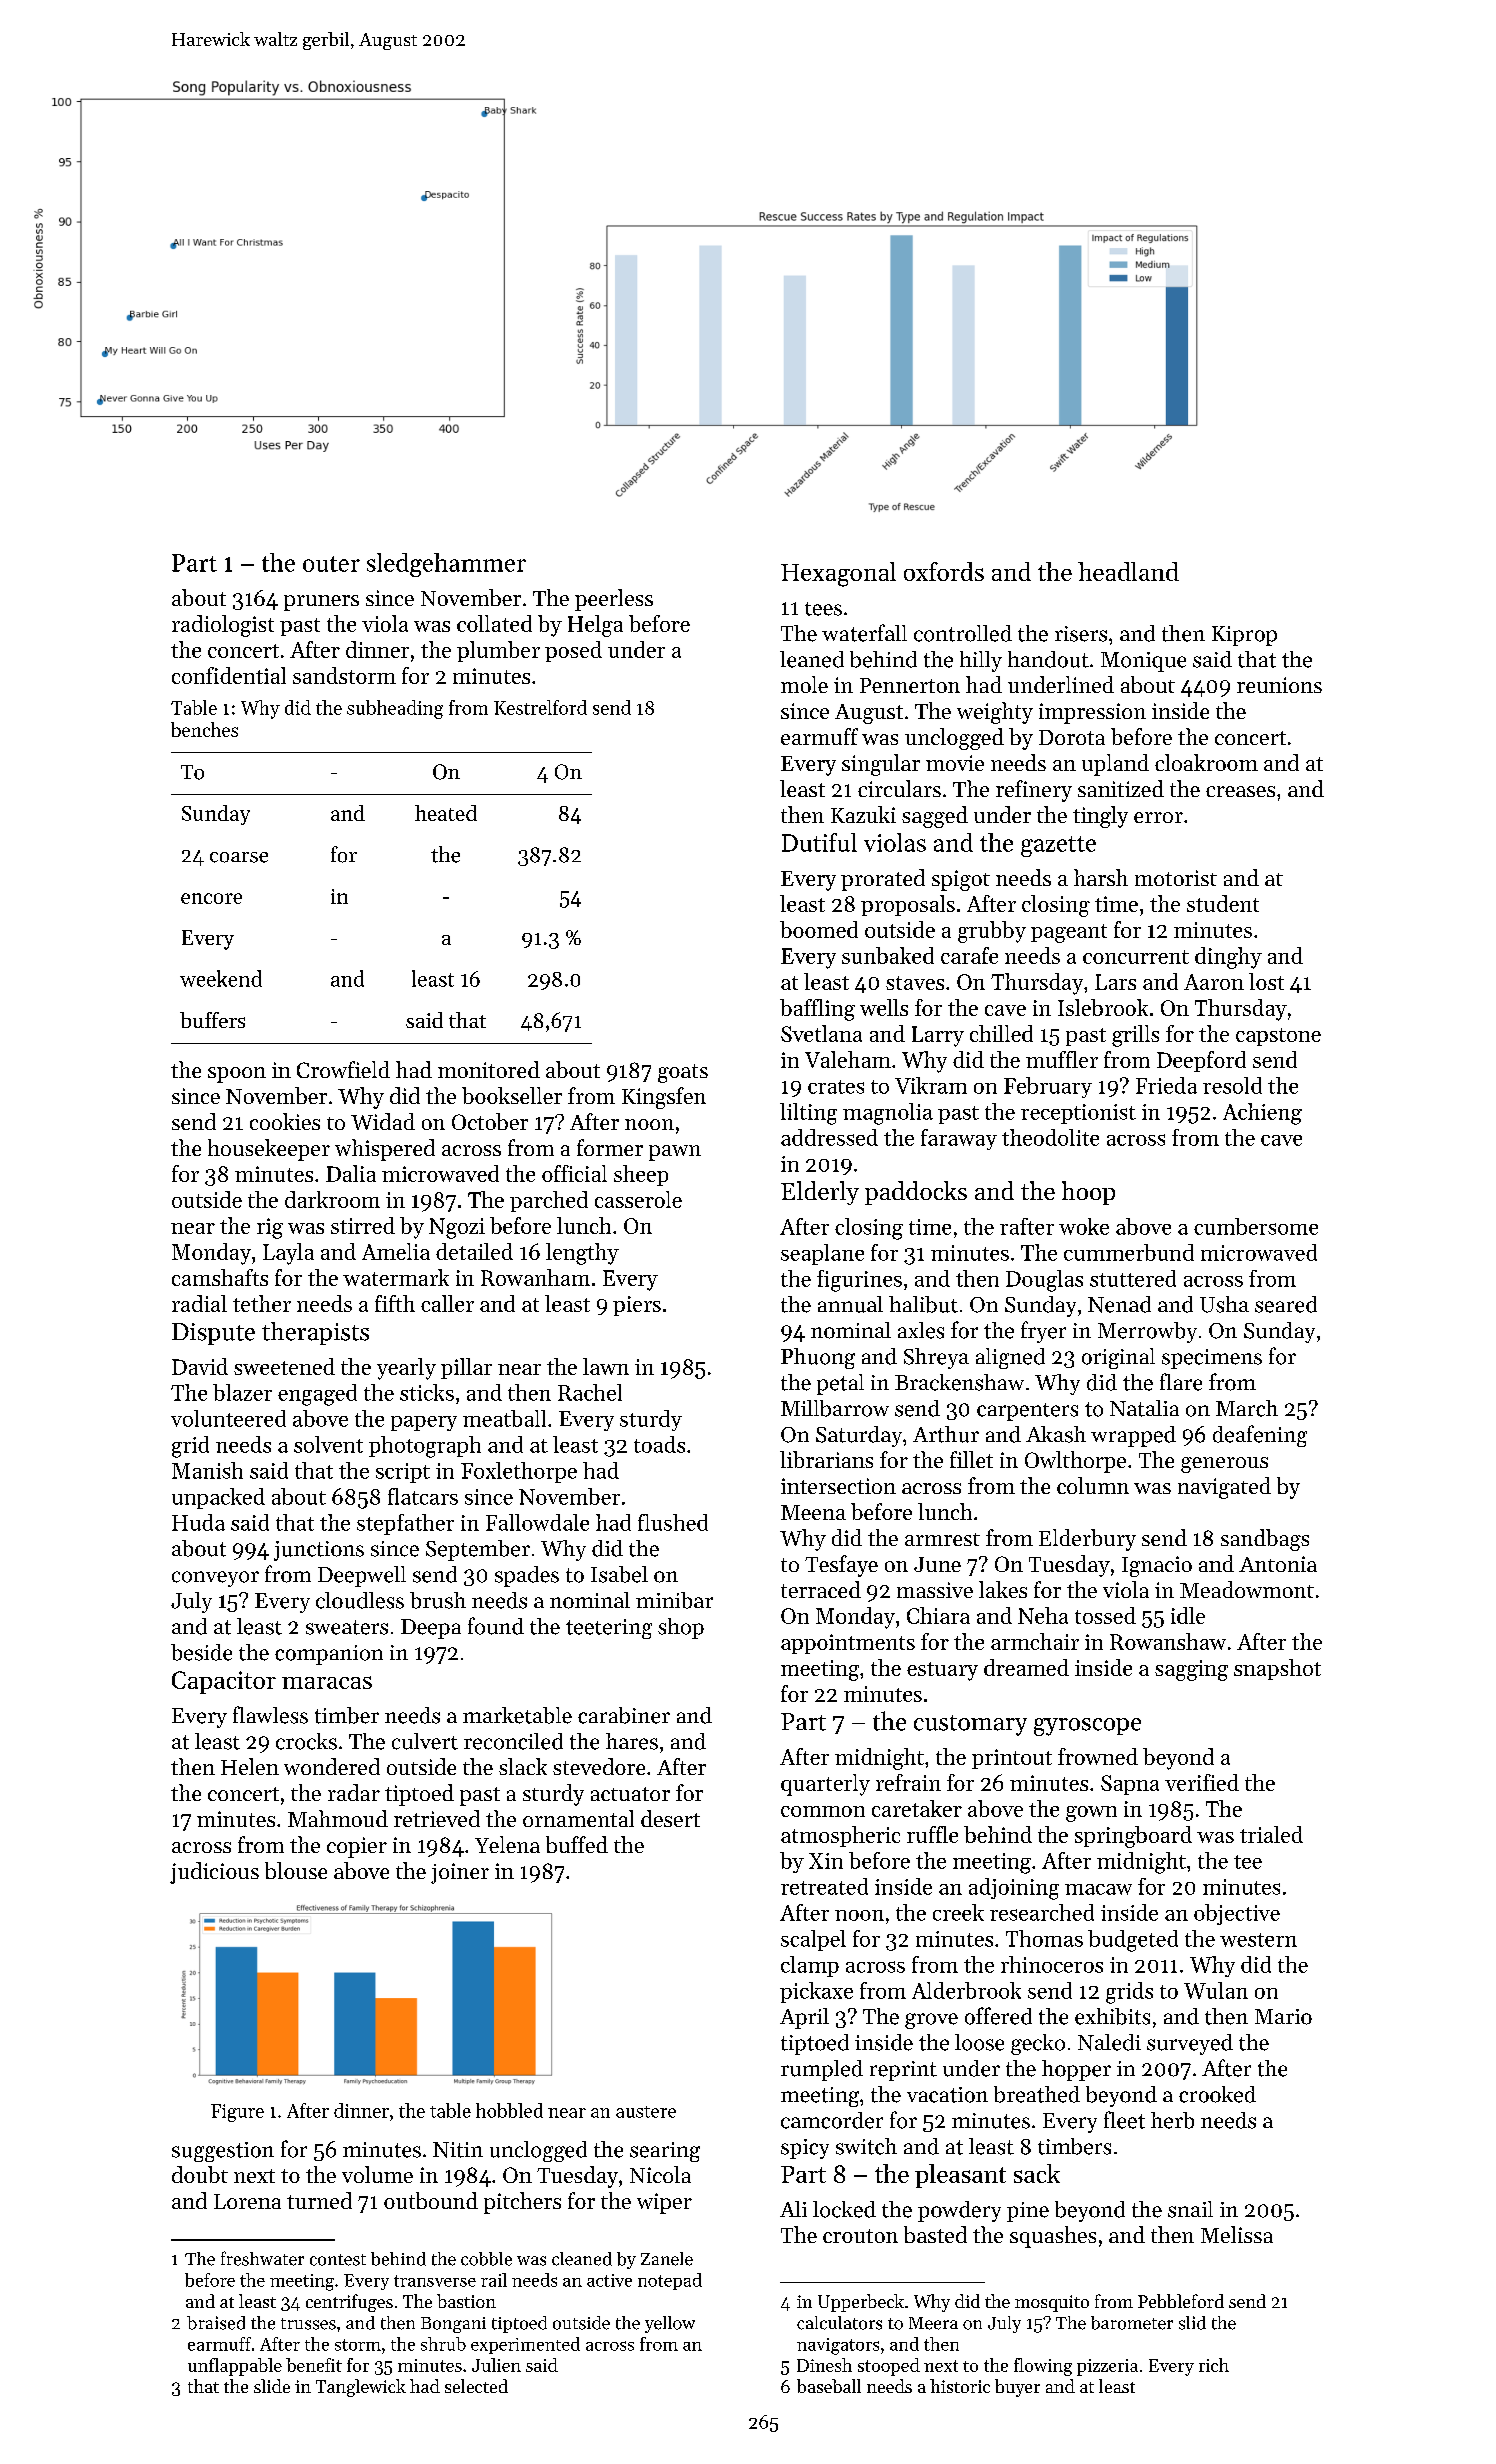 This screenshot has width=1496, height=2464. I want to click on benches, so click(204, 729).
